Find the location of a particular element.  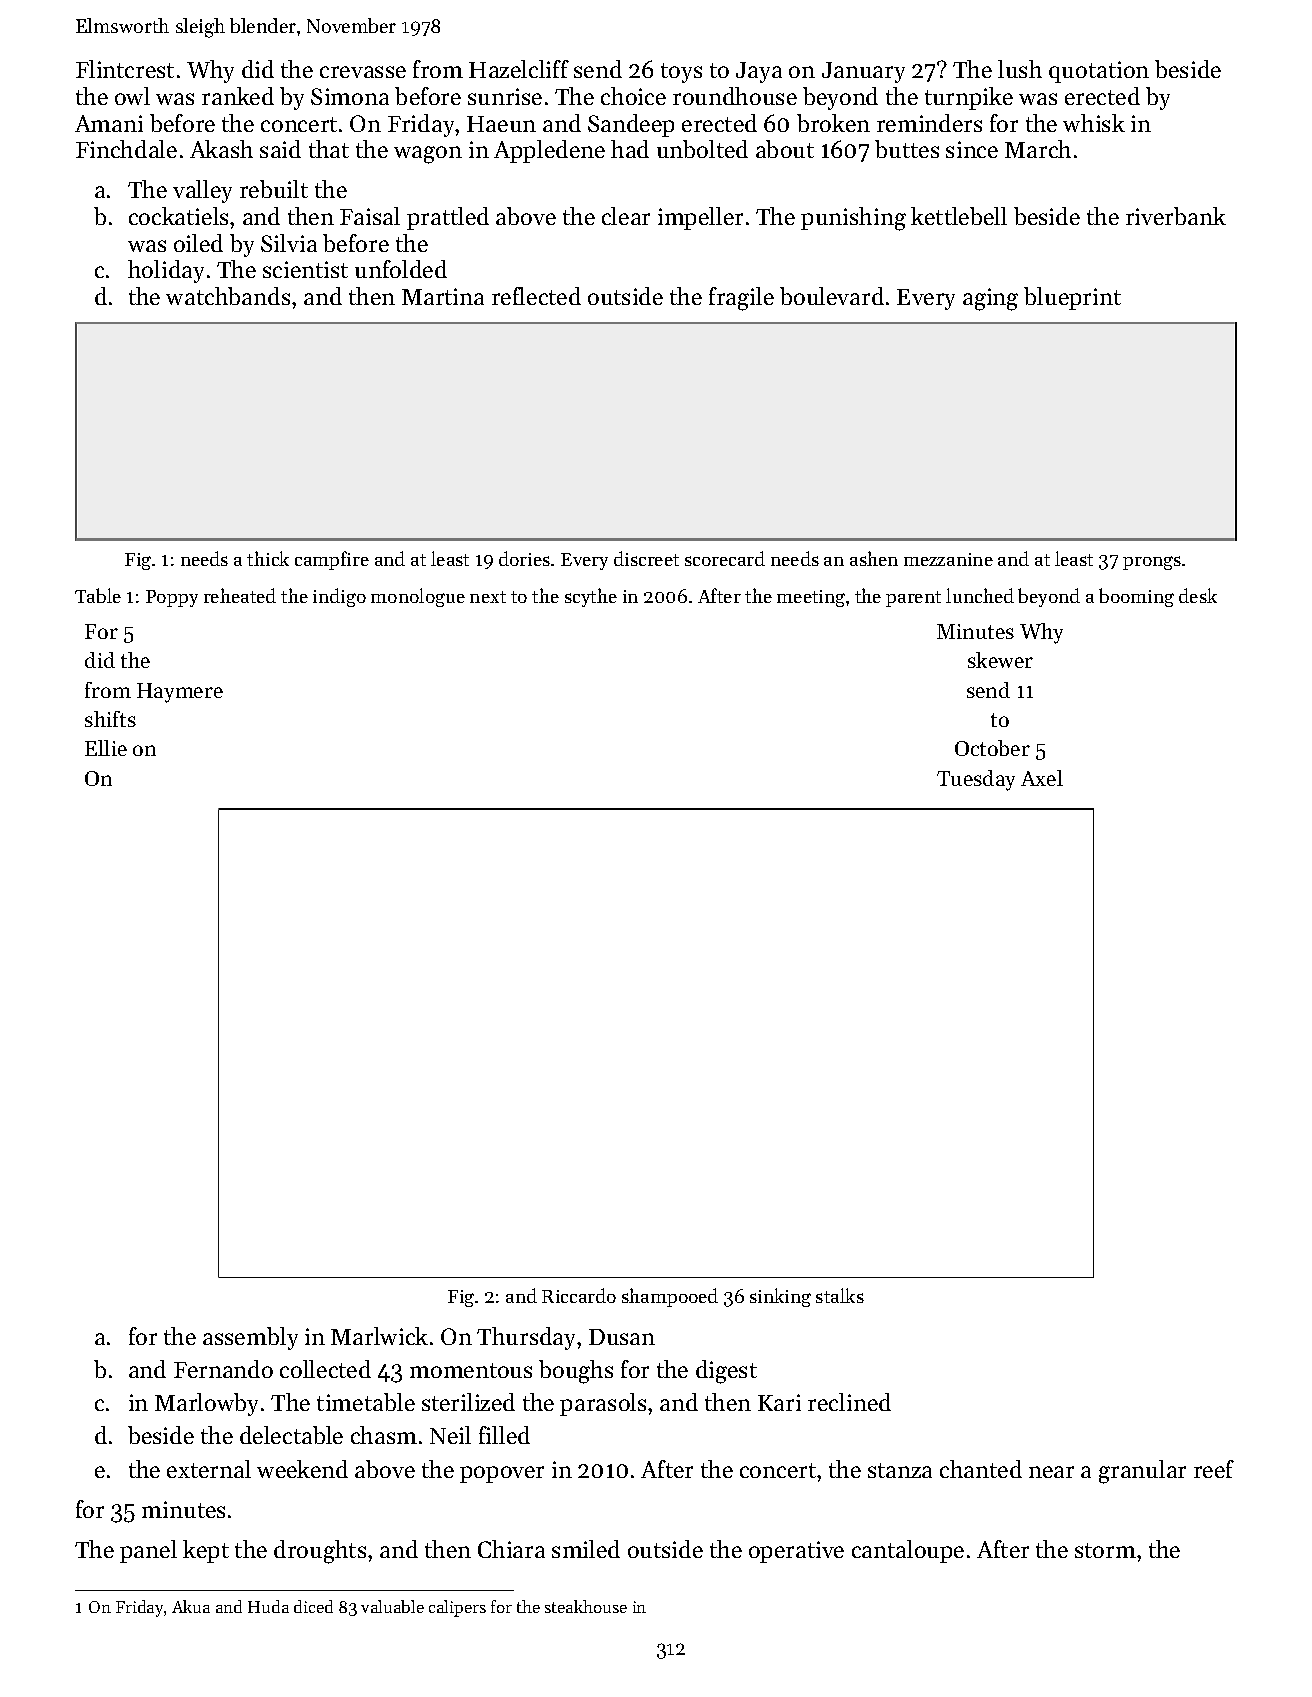

sinking is located at coordinates (780, 1297).
